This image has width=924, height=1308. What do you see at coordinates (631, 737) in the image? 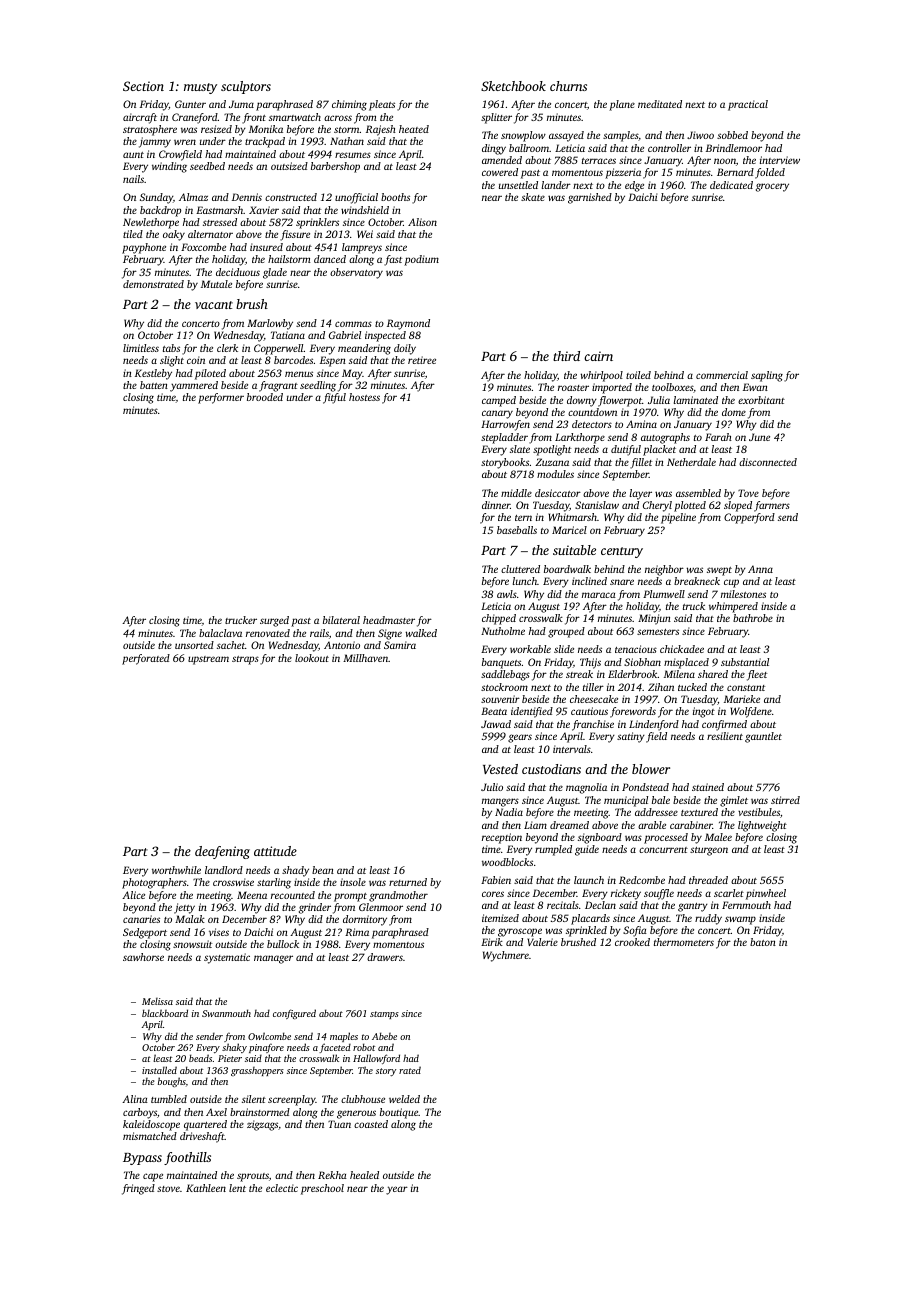
I see `satiny` at bounding box center [631, 737].
